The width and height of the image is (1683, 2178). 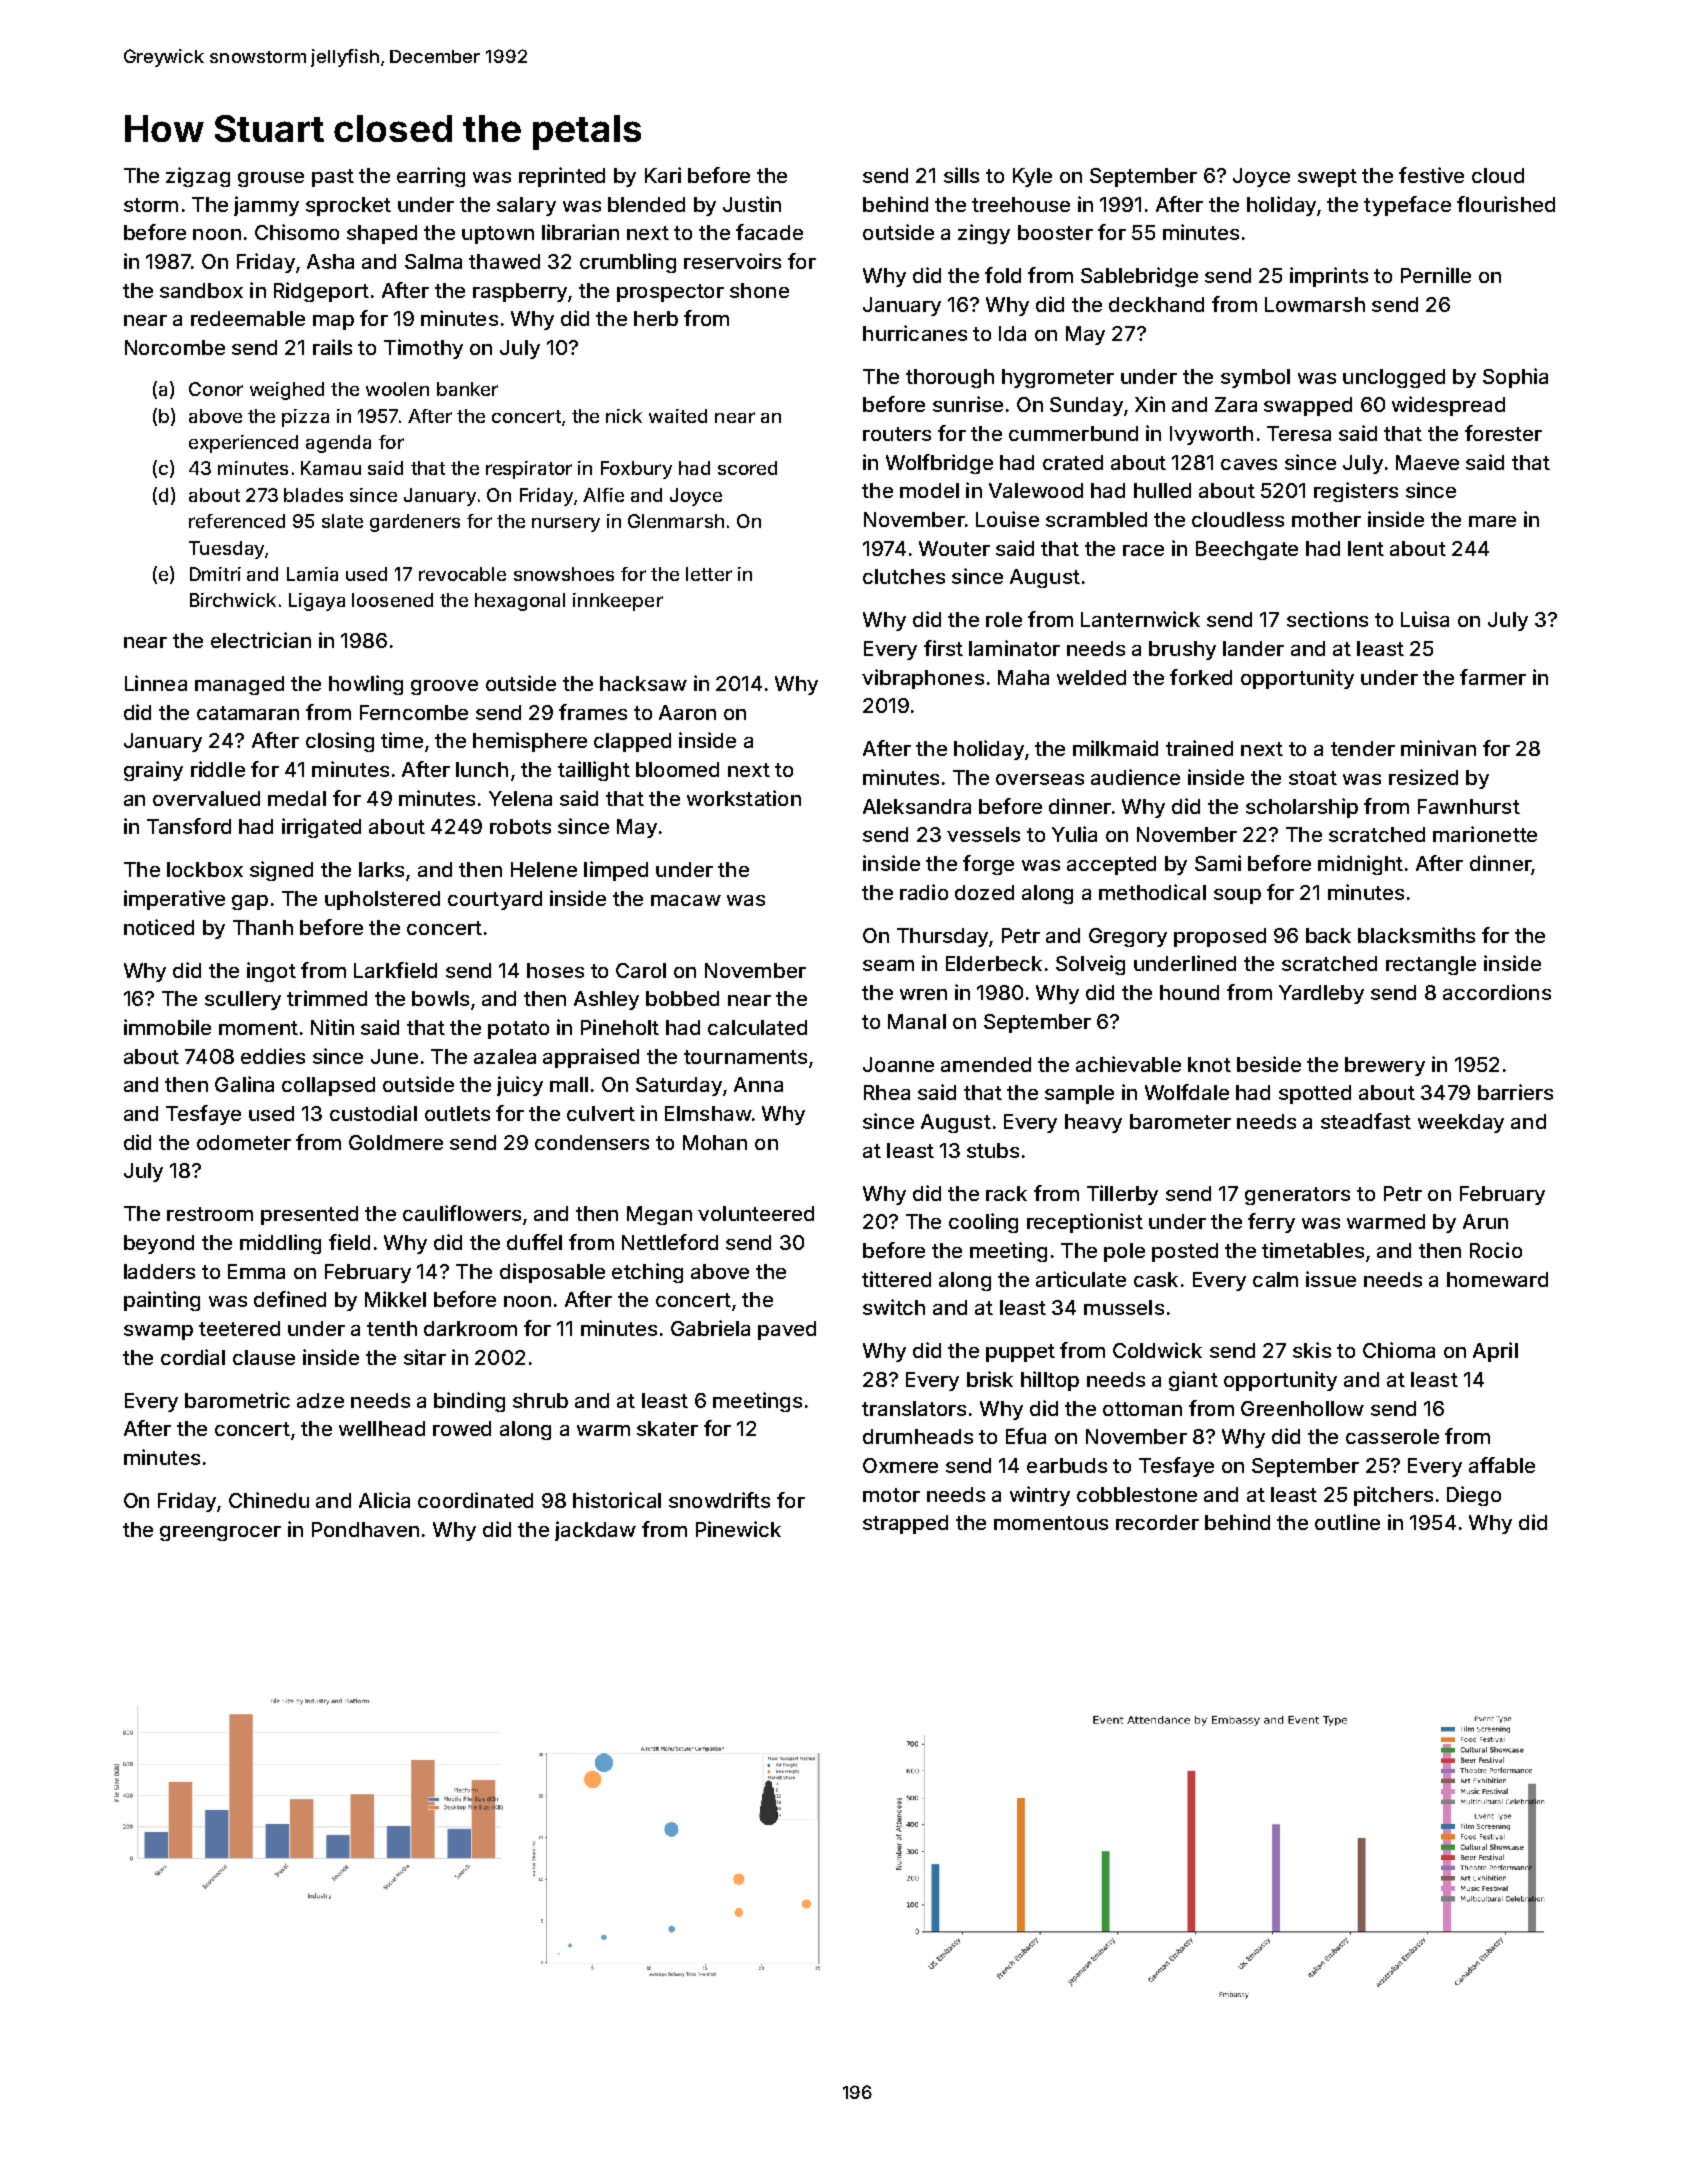 What do you see at coordinates (1328, 935) in the image?
I see `back` at bounding box center [1328, 935].
